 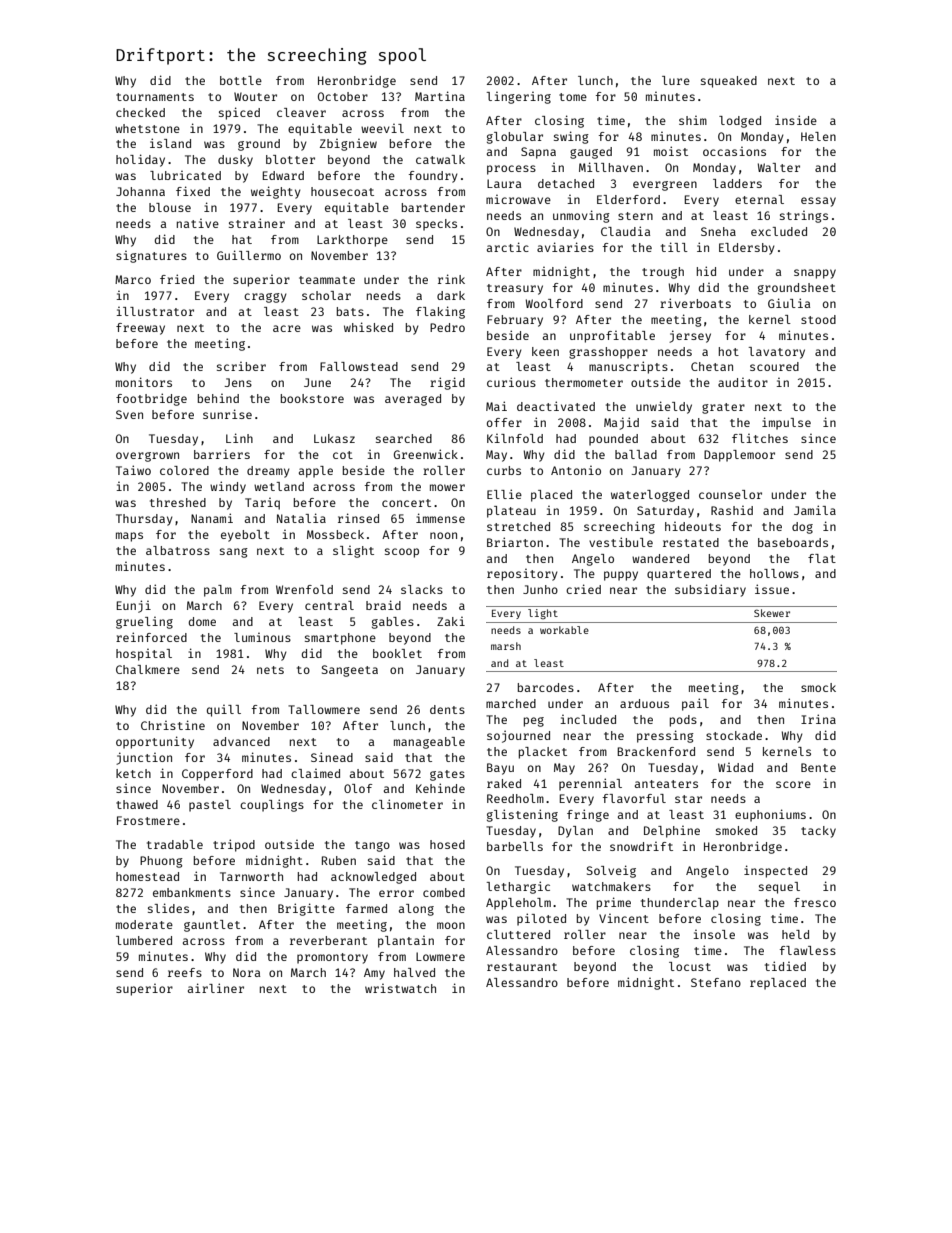 What do you see at coordinates (775, 871) in the page?
I see `inspected` at bounding box center [775, 871].
